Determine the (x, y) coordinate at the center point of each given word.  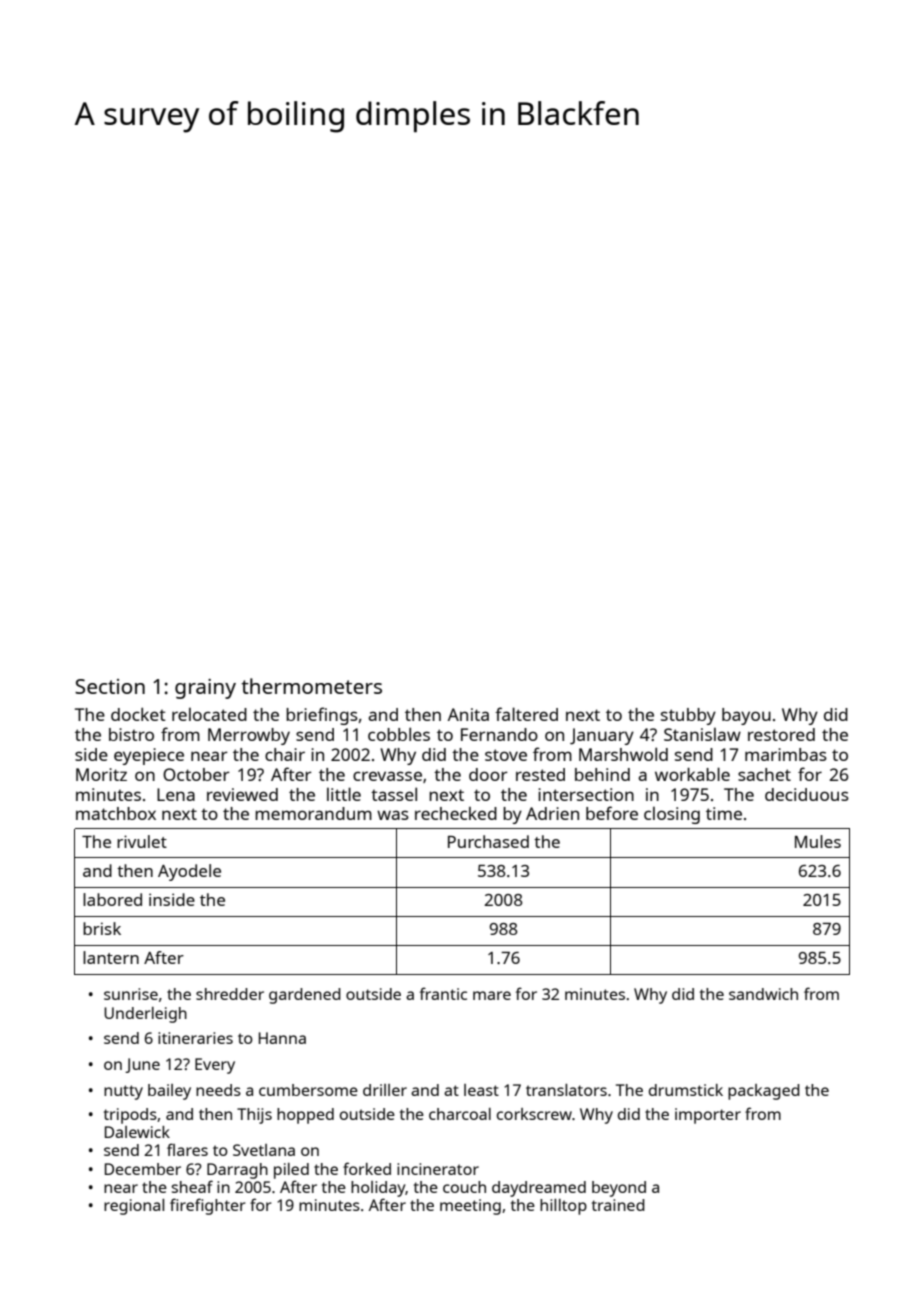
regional (134, 1207)
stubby (688, 716)
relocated (209, 714)
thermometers (311, 686)
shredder (230, 994)
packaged (764, 1092)
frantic (443, 993)
